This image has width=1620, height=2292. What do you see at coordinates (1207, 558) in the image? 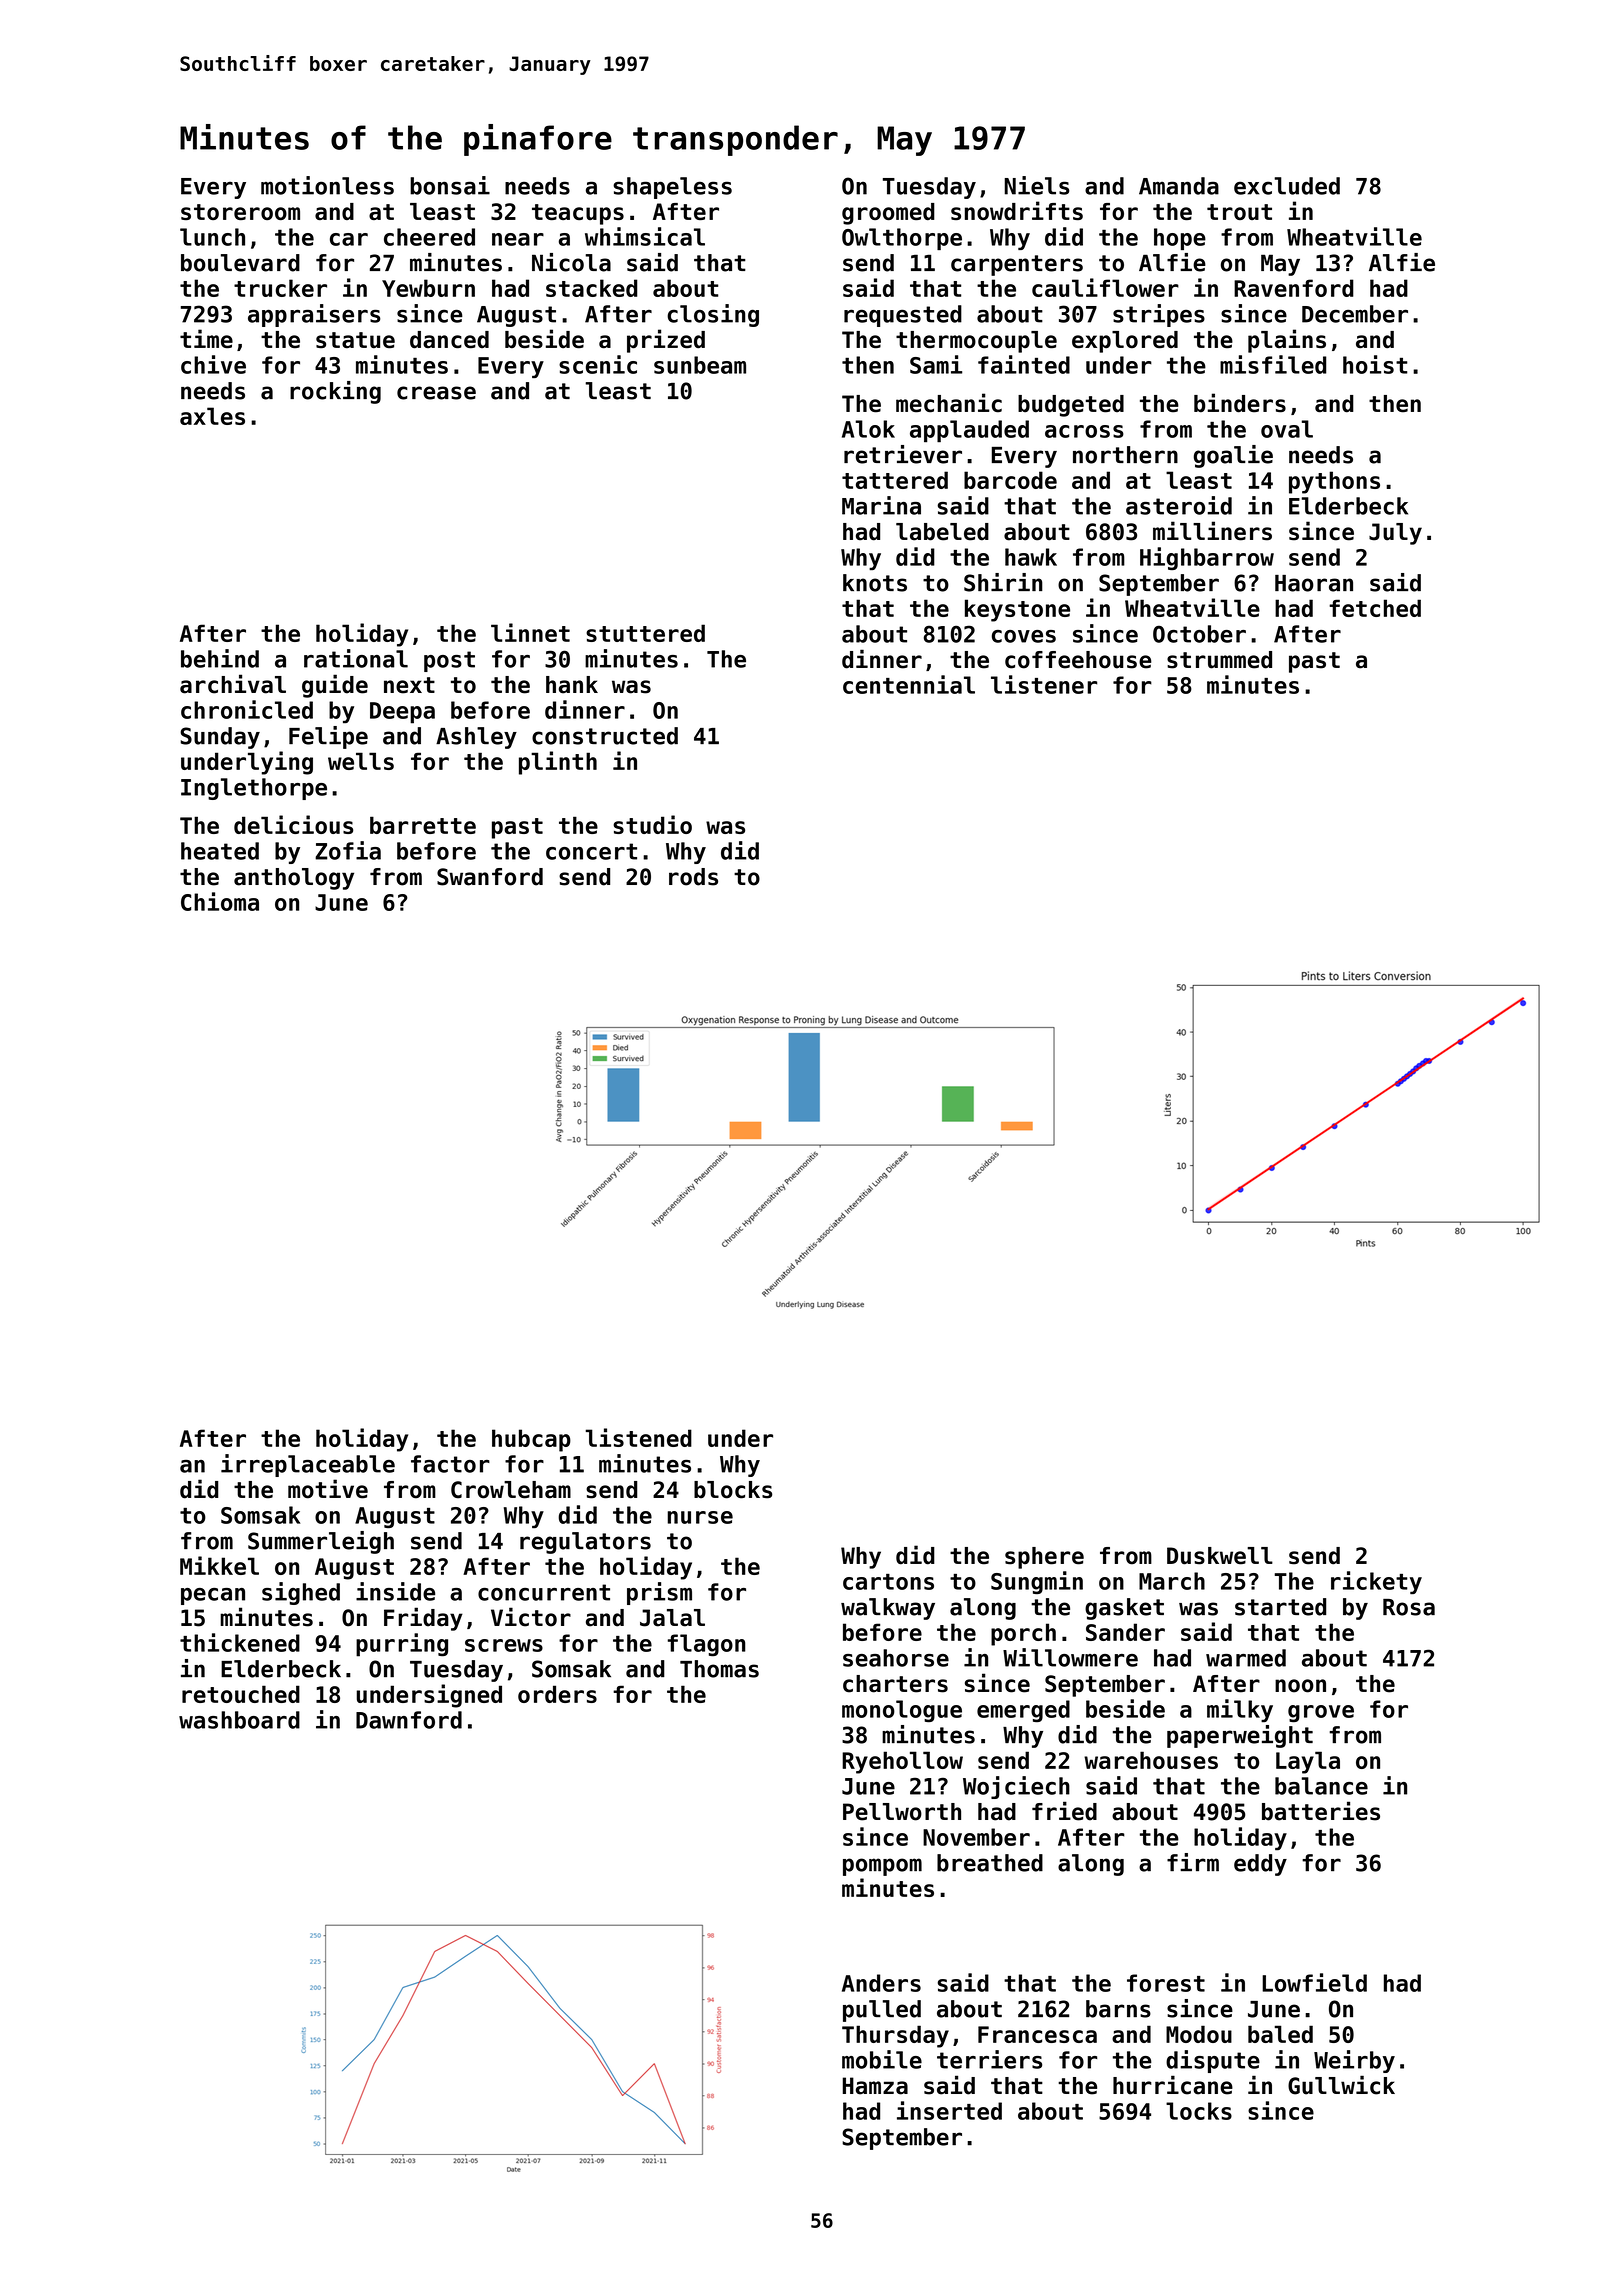
I see `Highbarrow` at bounding box center [1207, 558].
